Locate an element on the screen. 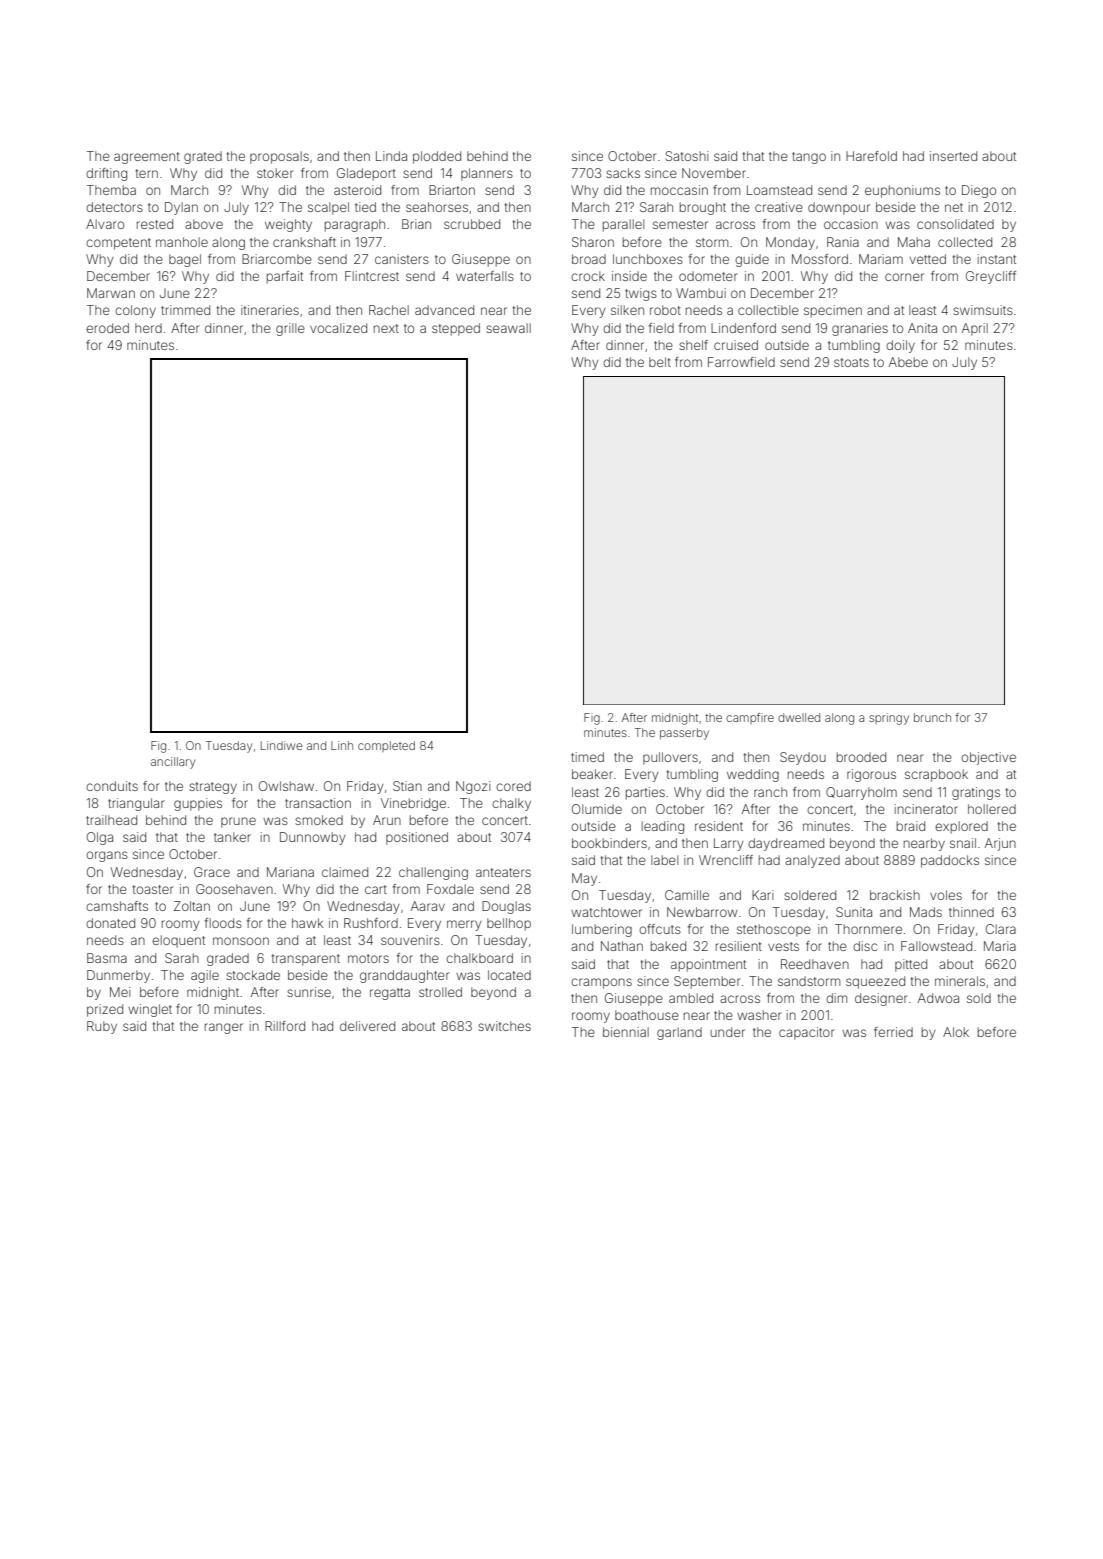 This screenshot has height=1559, width=1103. Satoshi is located at coordinates (687, 156).
